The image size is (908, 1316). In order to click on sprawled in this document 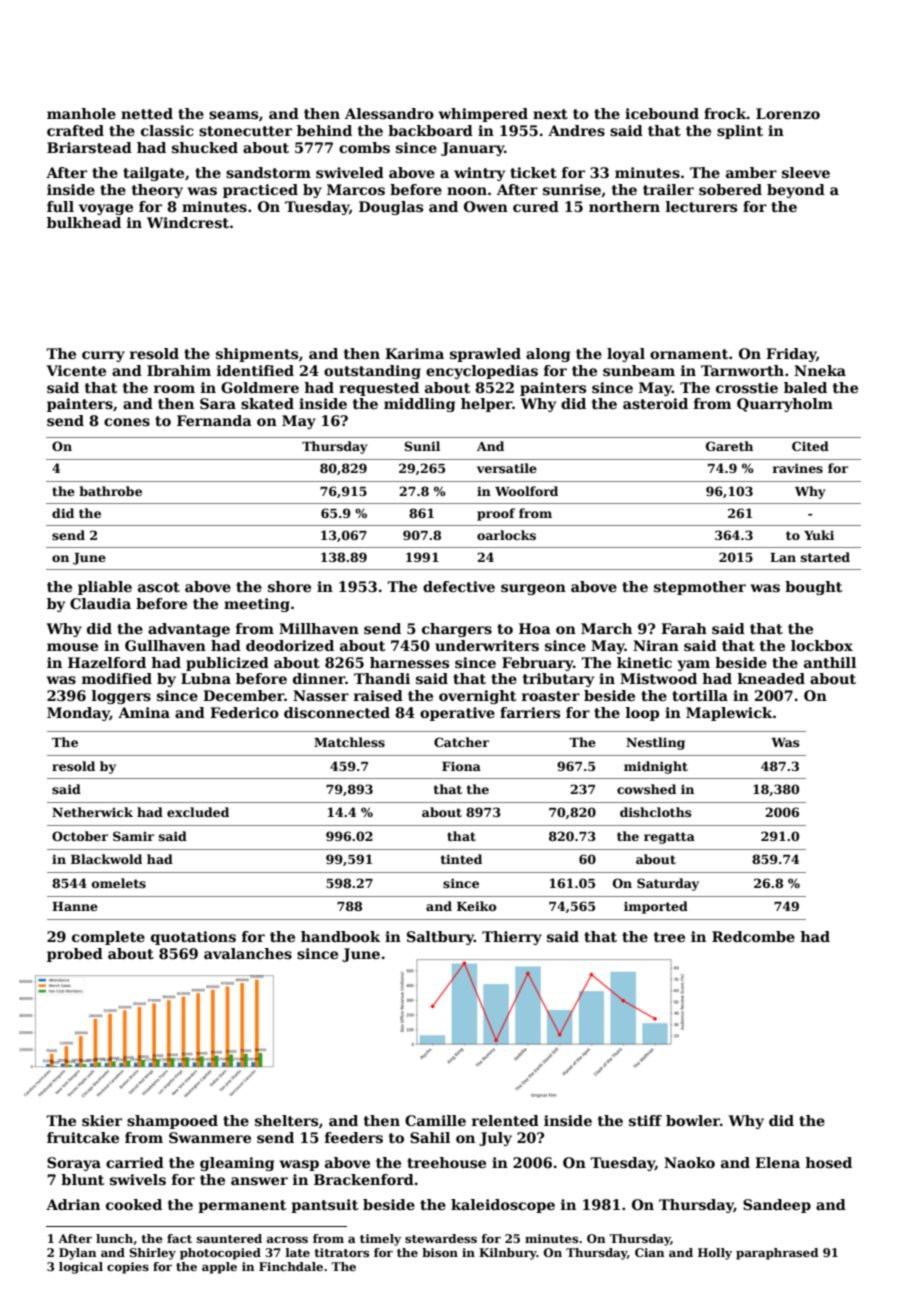, I will do `click(485, 355)`.
